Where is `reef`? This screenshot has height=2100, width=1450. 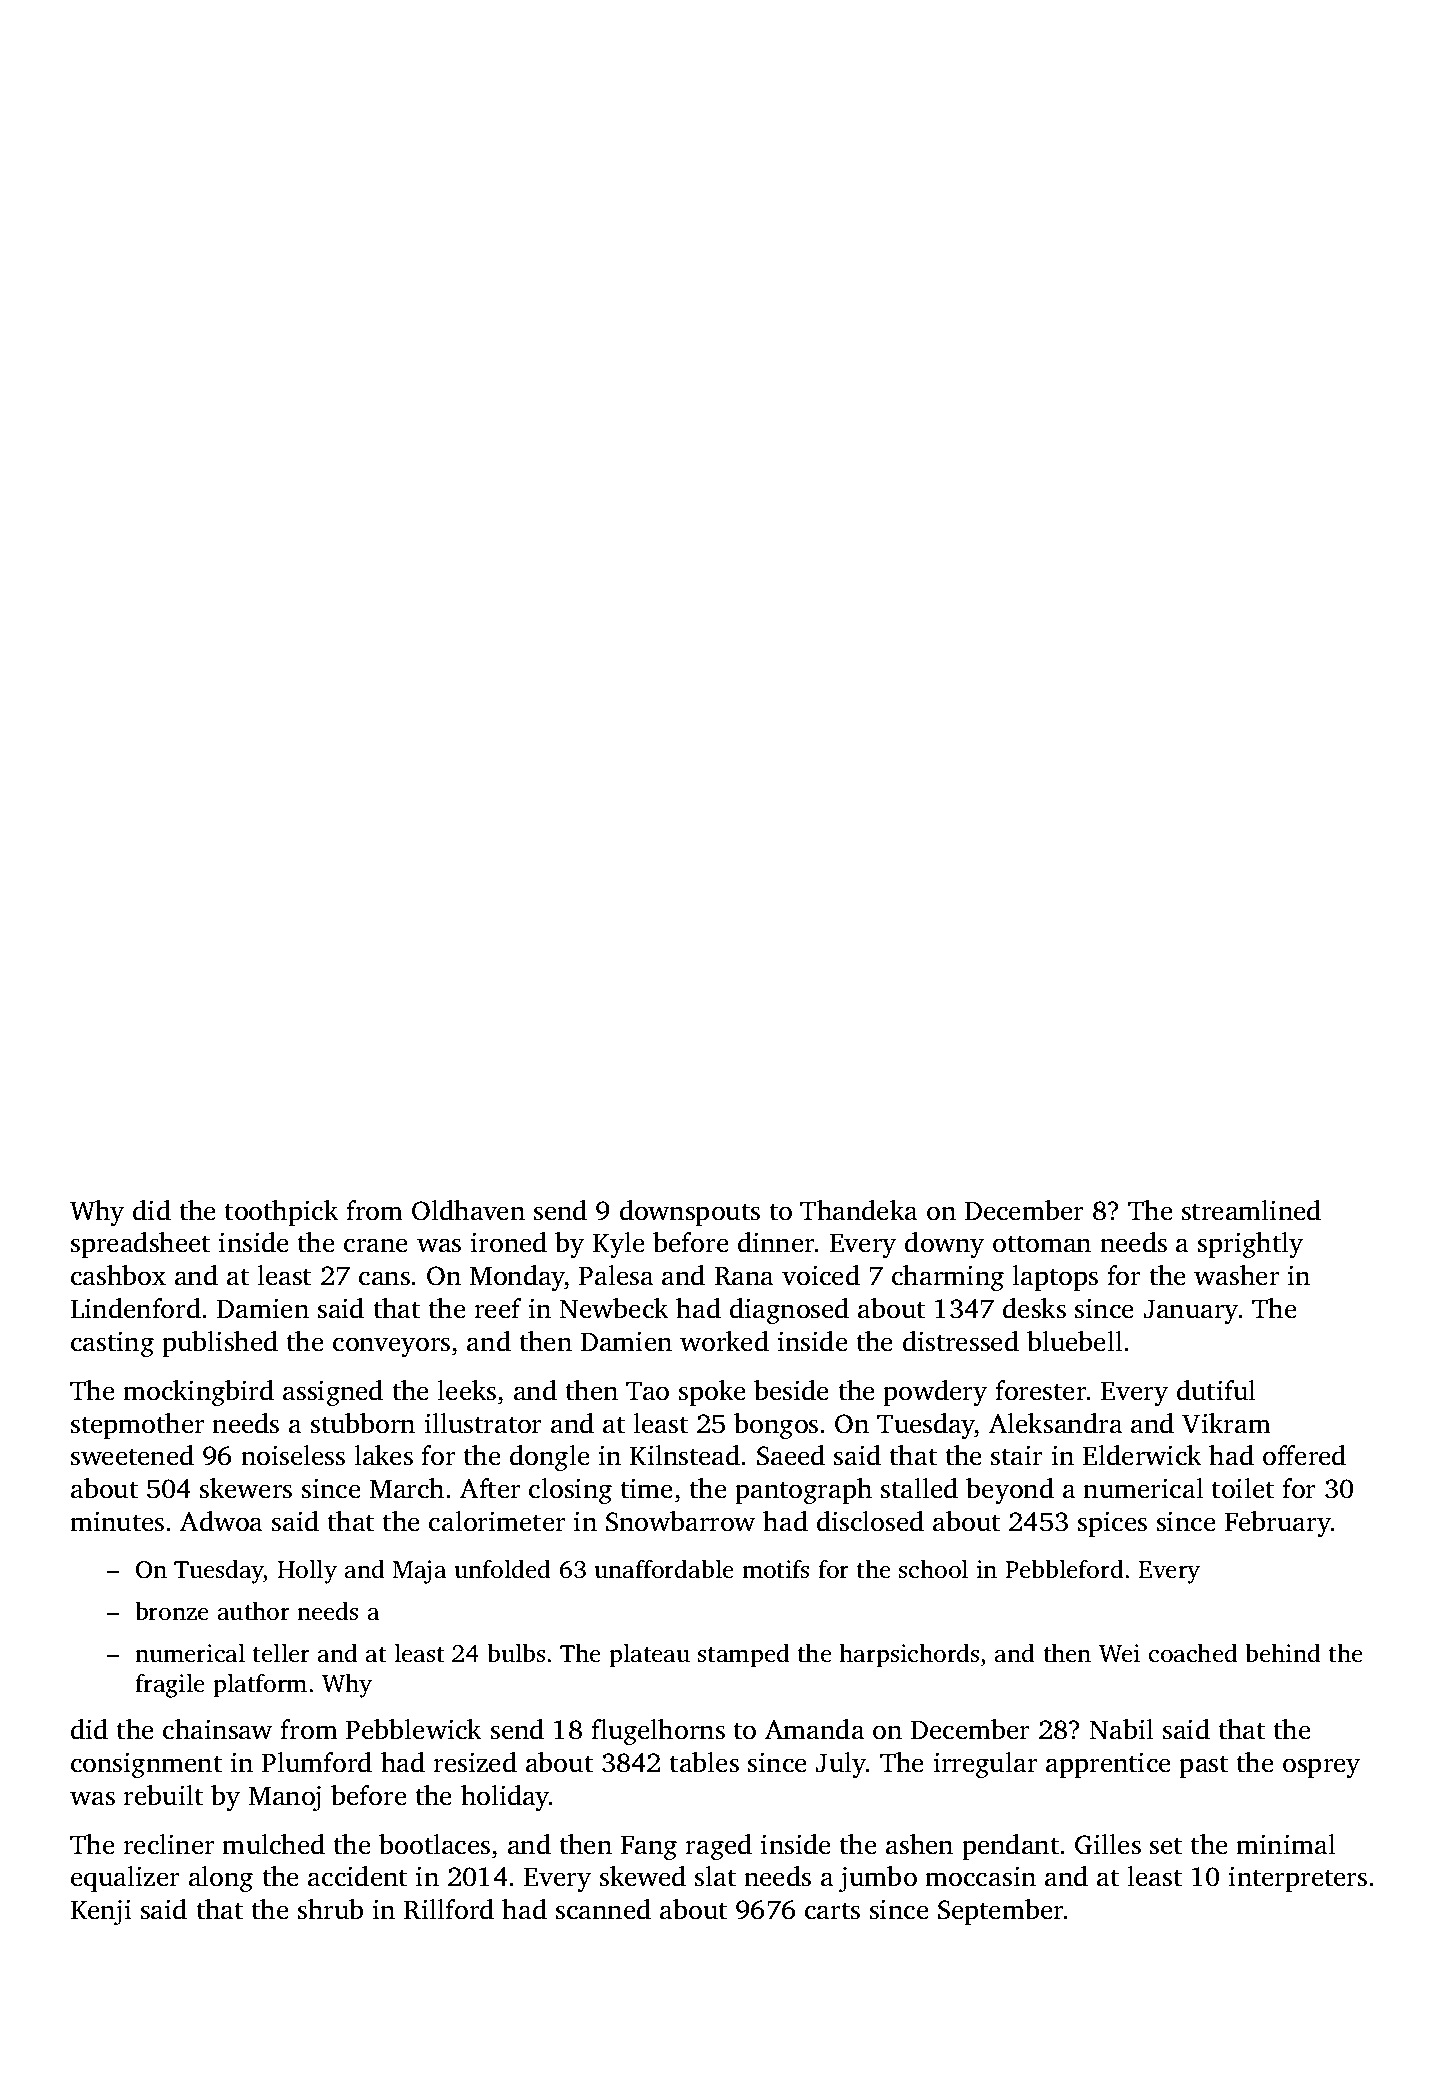
reef is located at coordinates (498, 1308).
